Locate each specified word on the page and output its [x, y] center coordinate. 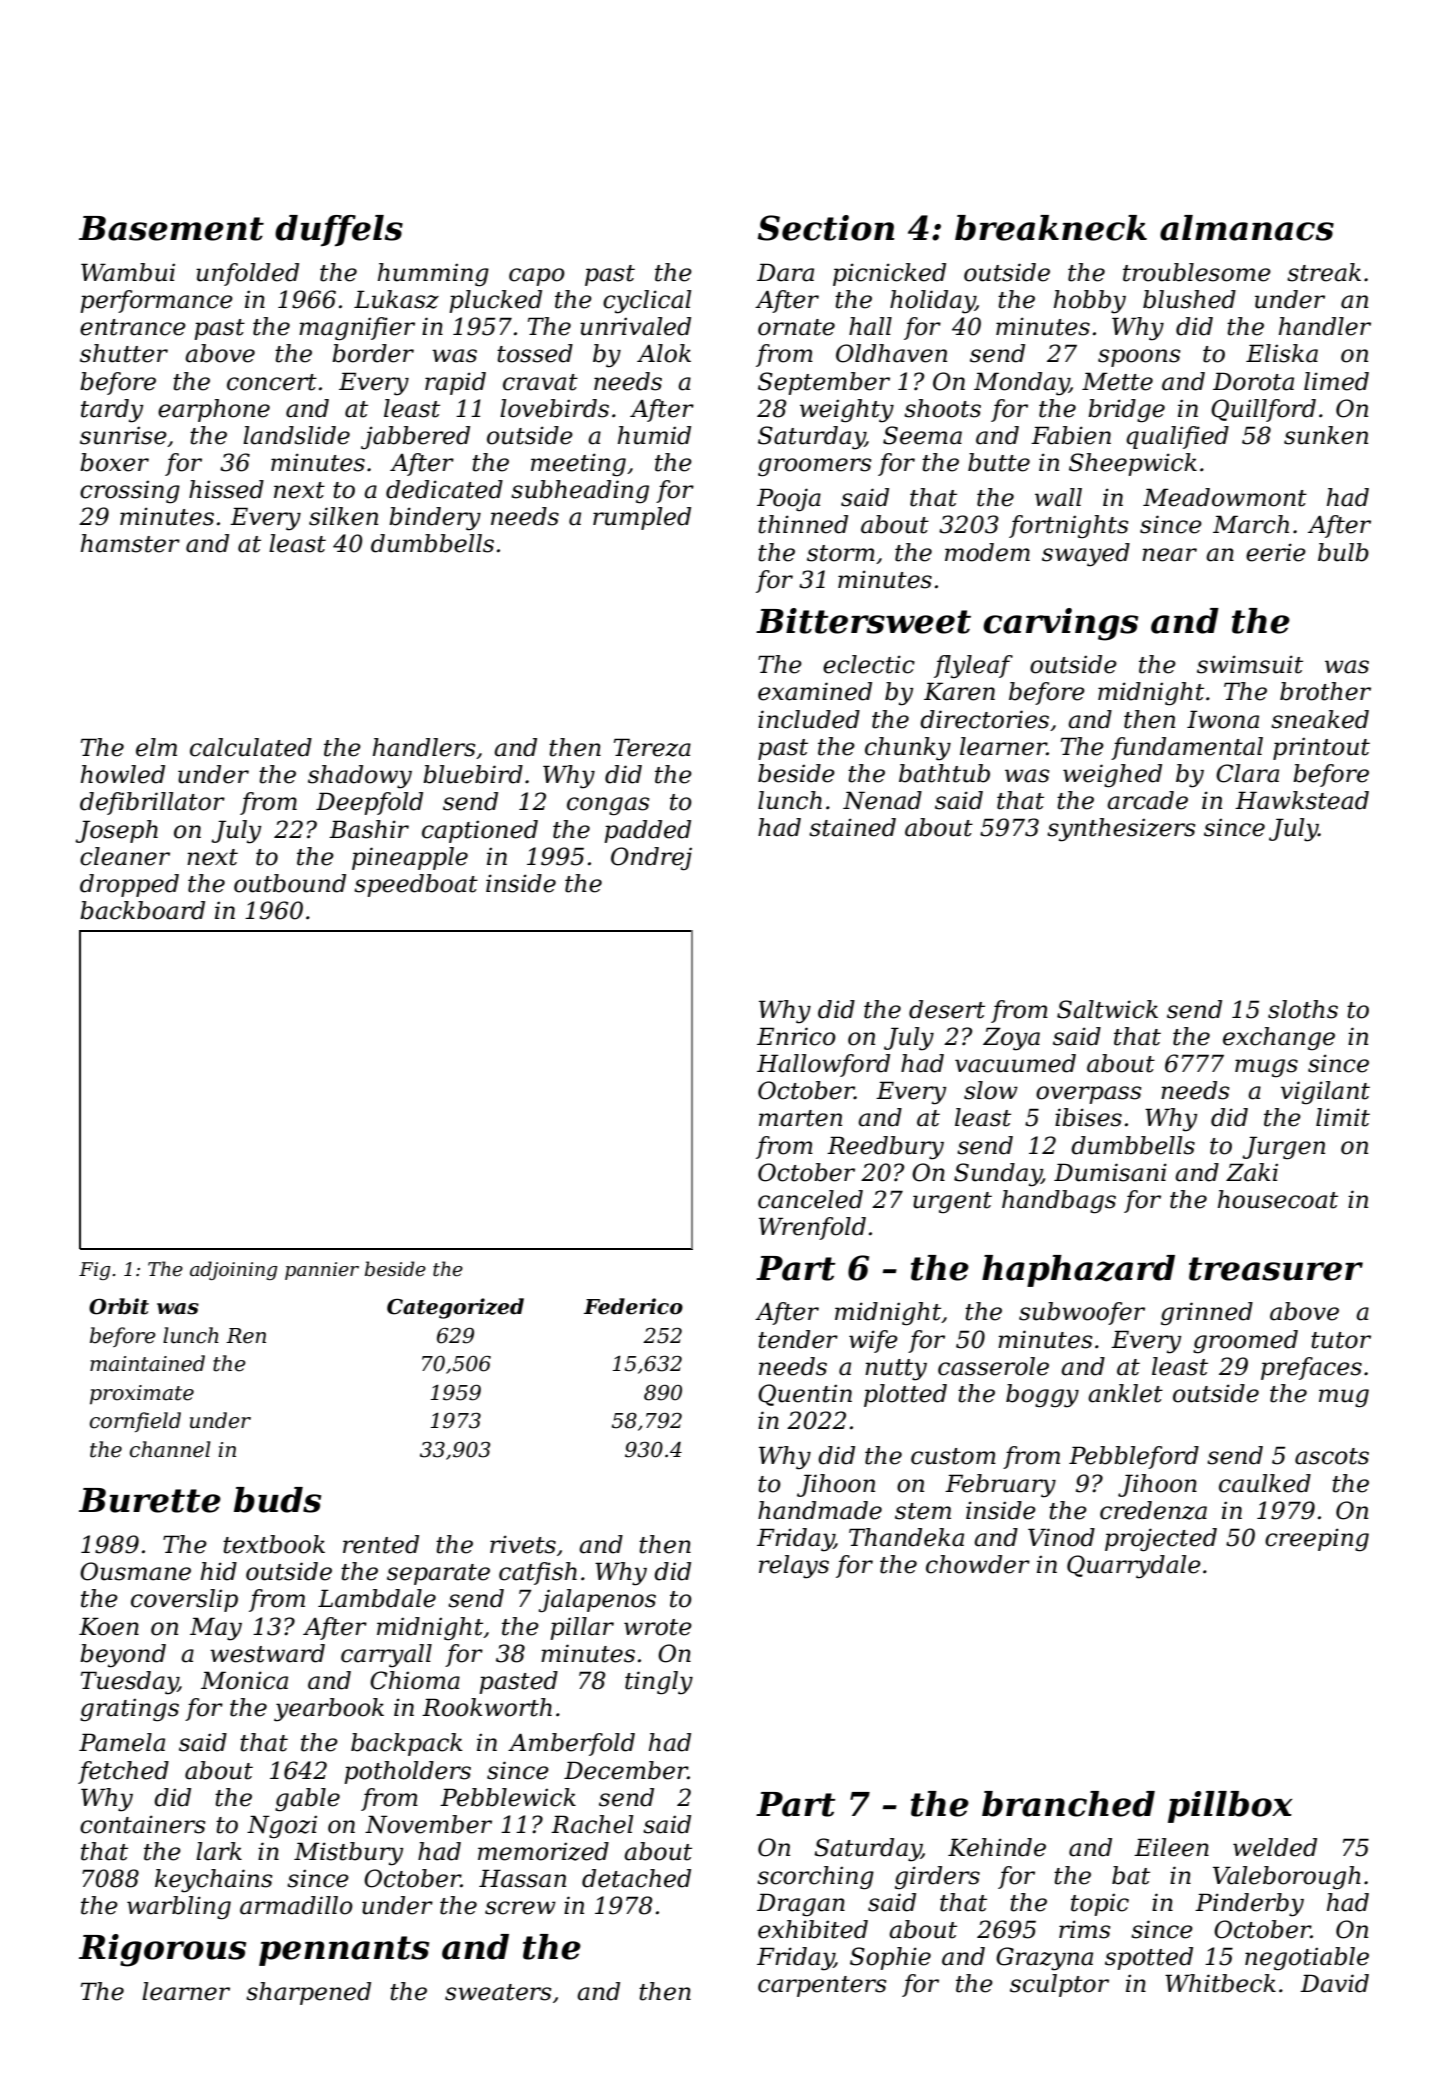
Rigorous [162, 1950]
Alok [664, 353]
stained [852, 827]
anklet [1125, 1393]
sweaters [498, 1992]
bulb [1343, 552]
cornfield [135, 1422]
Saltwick [1107, 1009]
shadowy [360, 777]
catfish [538, 1573]
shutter [124, 353]
